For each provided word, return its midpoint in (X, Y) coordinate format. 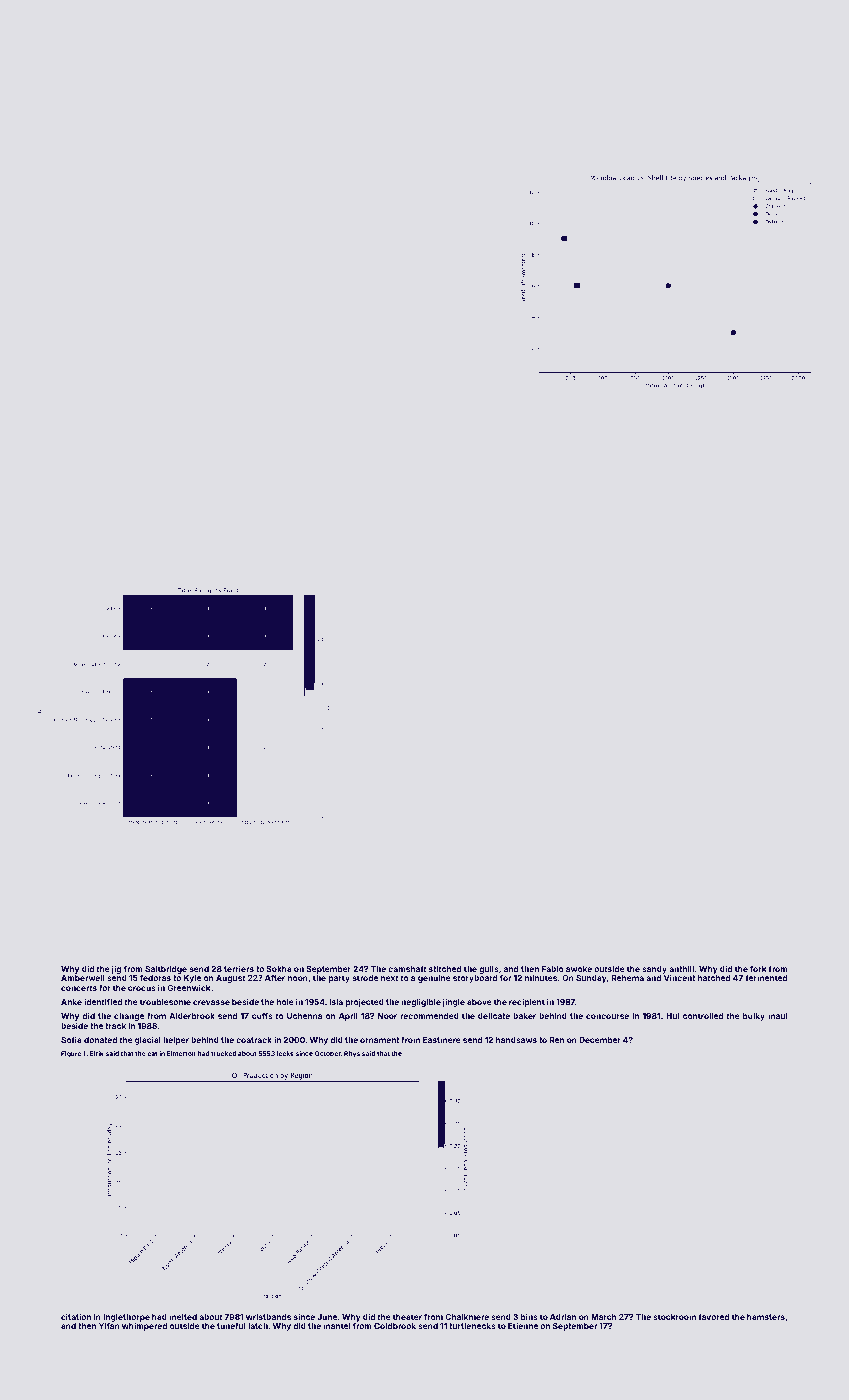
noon (298, 978)
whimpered (144, 1327)
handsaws (516, 1040)
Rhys (352, 1054)
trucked (223, 1053)
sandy (654, 970)
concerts (79, 988)
